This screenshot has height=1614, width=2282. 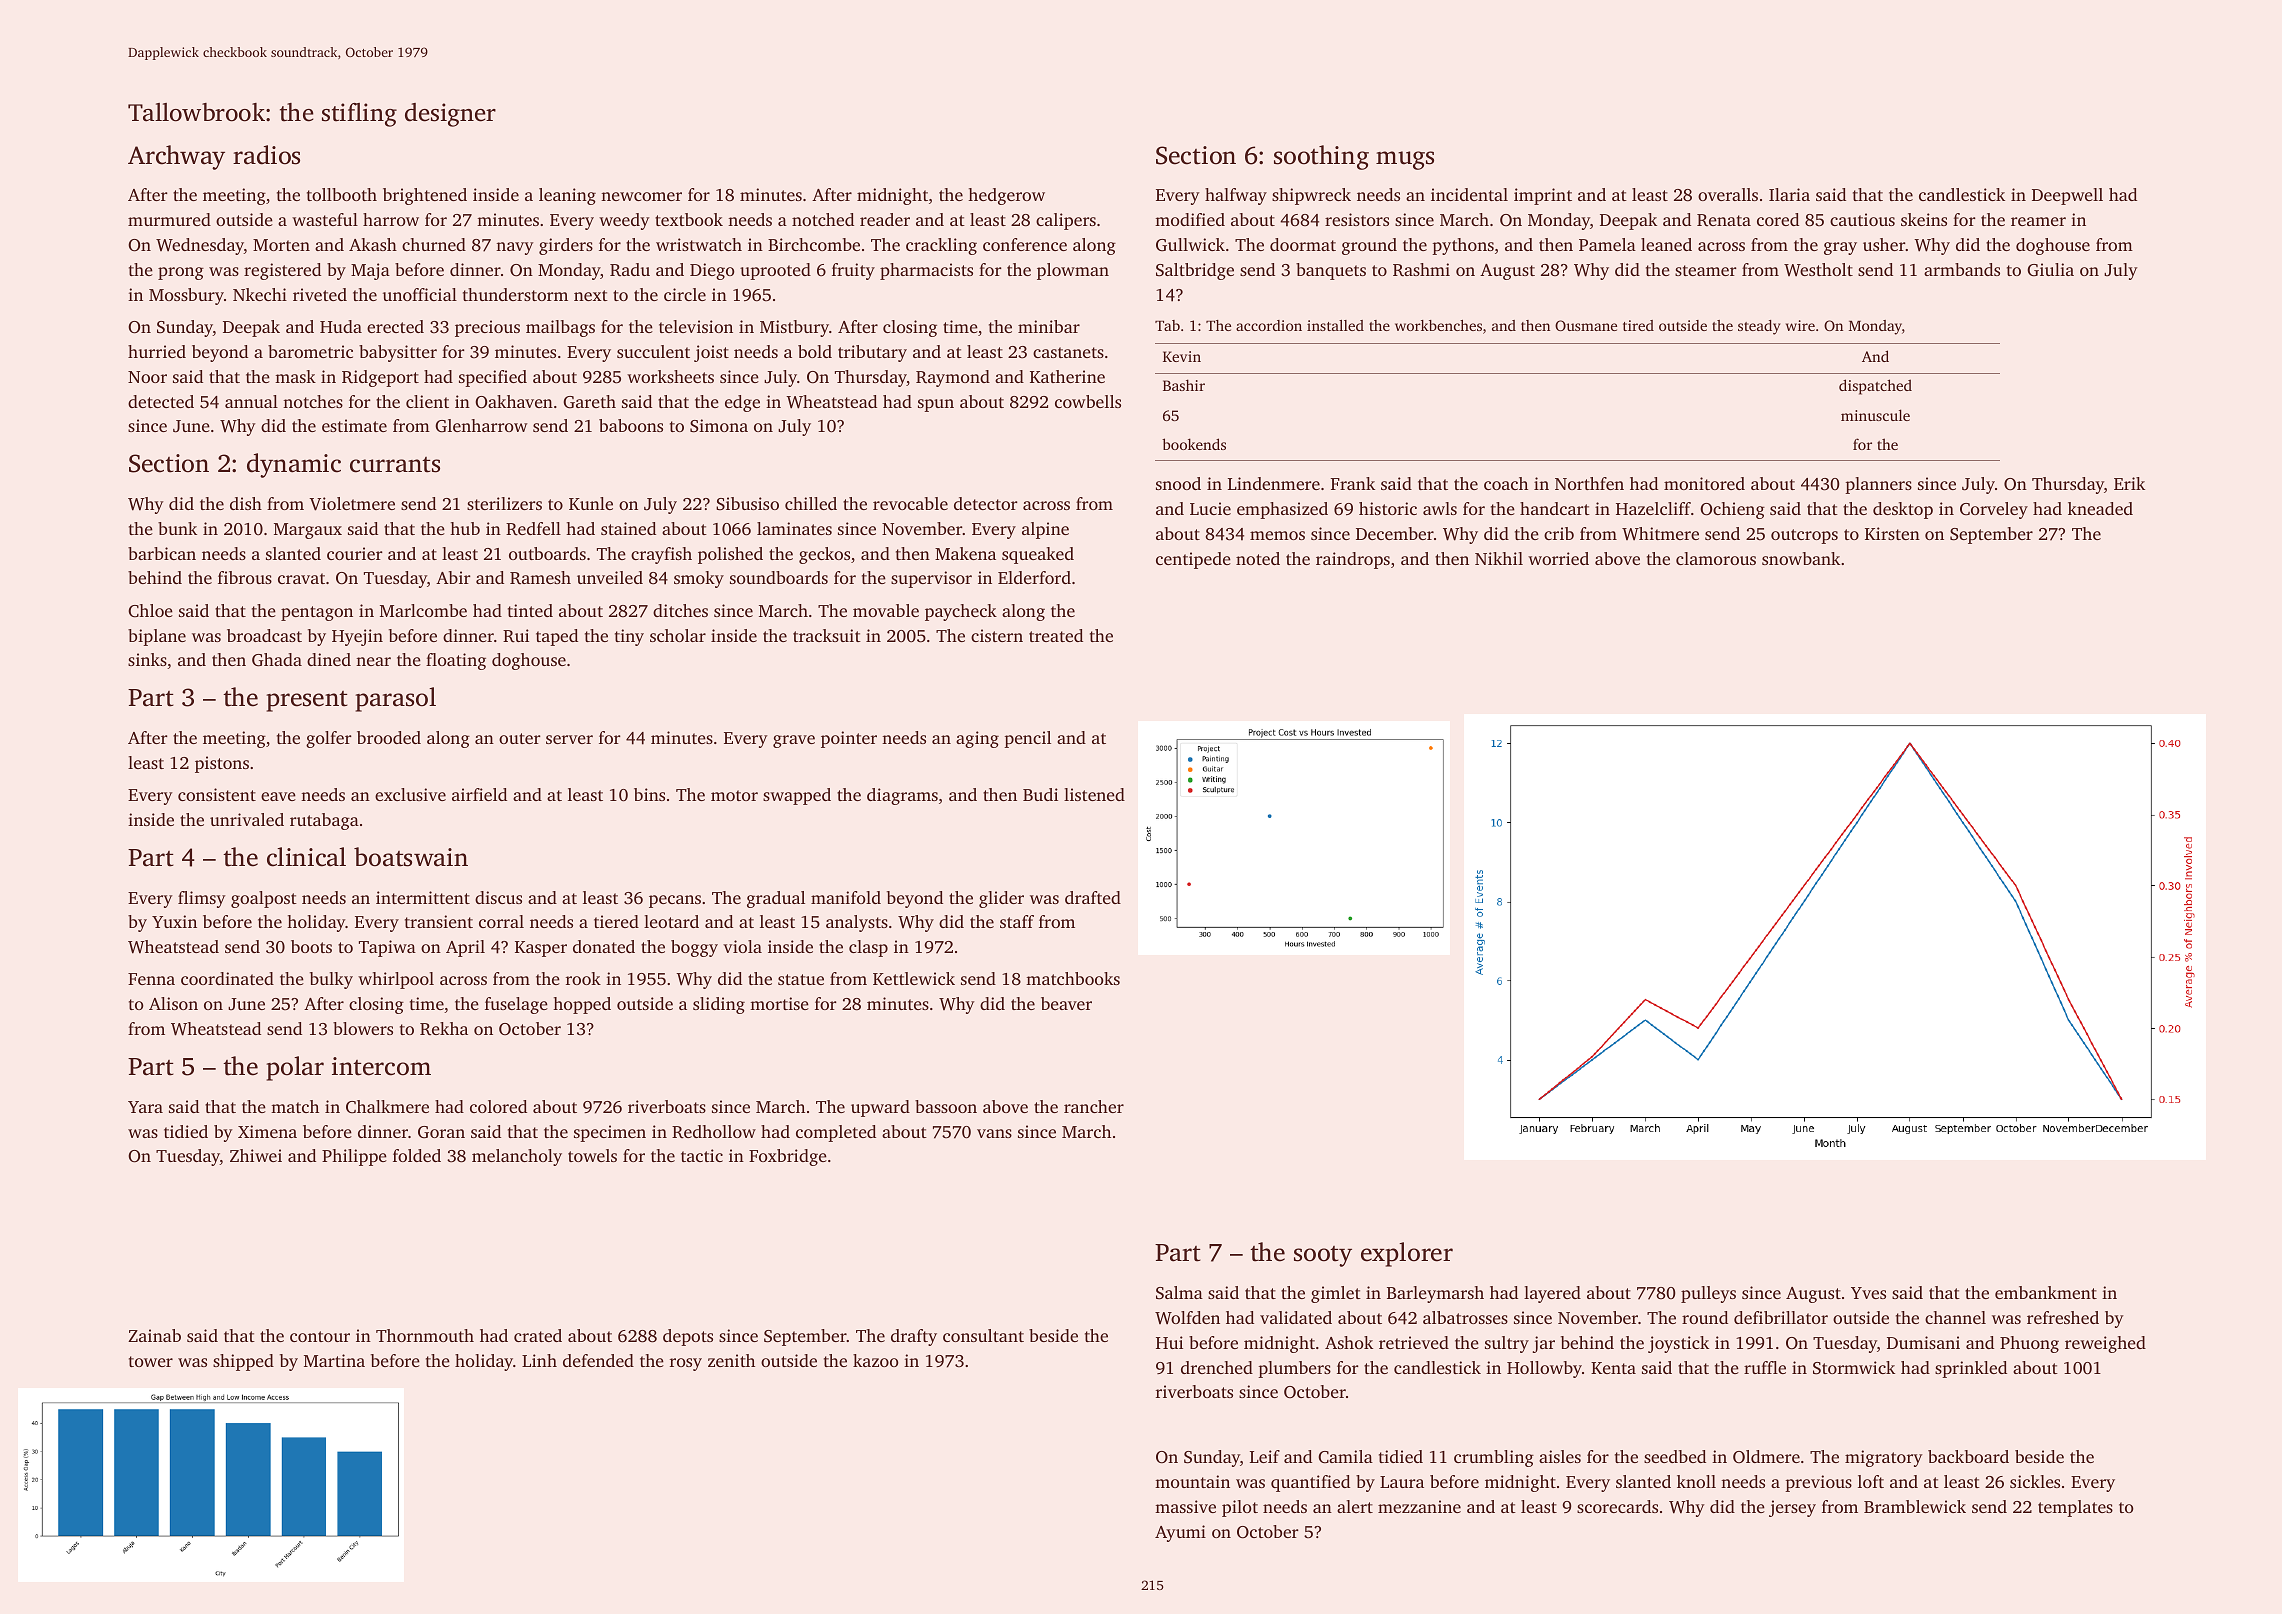 I want to click on mugs, so click(x=1405, y=160).
